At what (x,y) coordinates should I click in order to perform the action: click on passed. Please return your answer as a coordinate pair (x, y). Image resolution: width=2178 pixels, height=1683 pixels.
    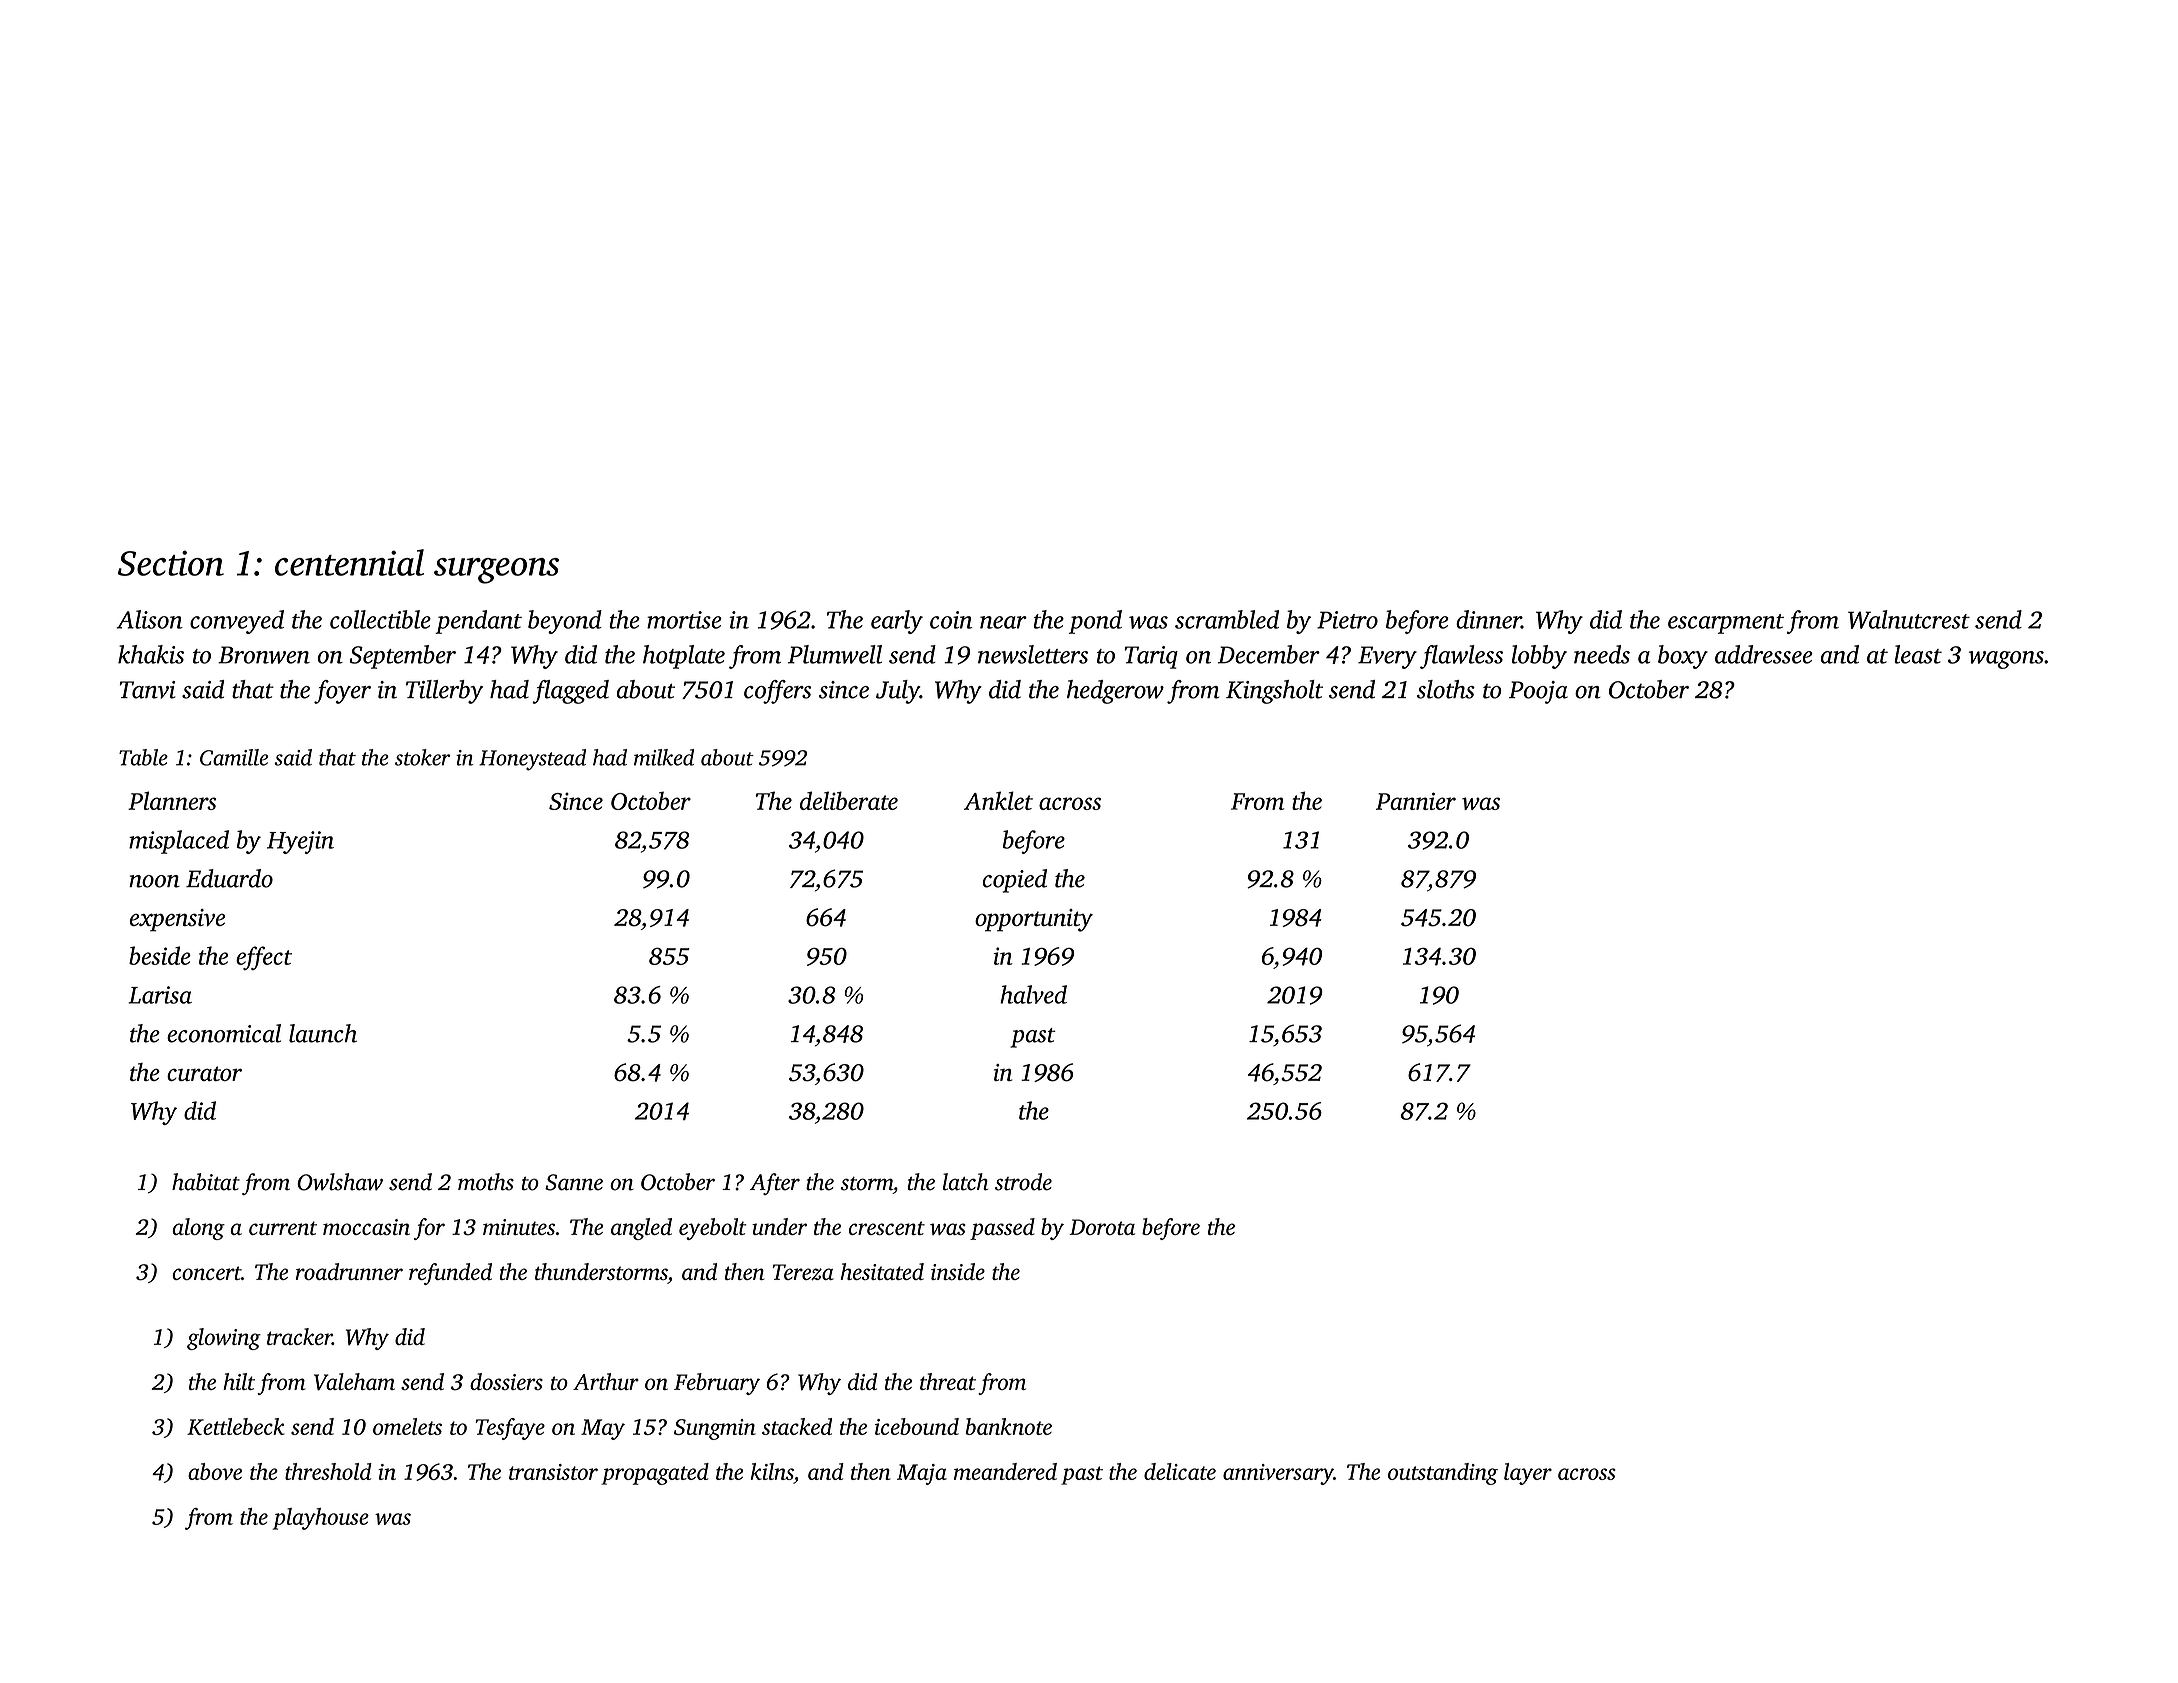
    Looking at the image, I should click on (1002, 1229).
